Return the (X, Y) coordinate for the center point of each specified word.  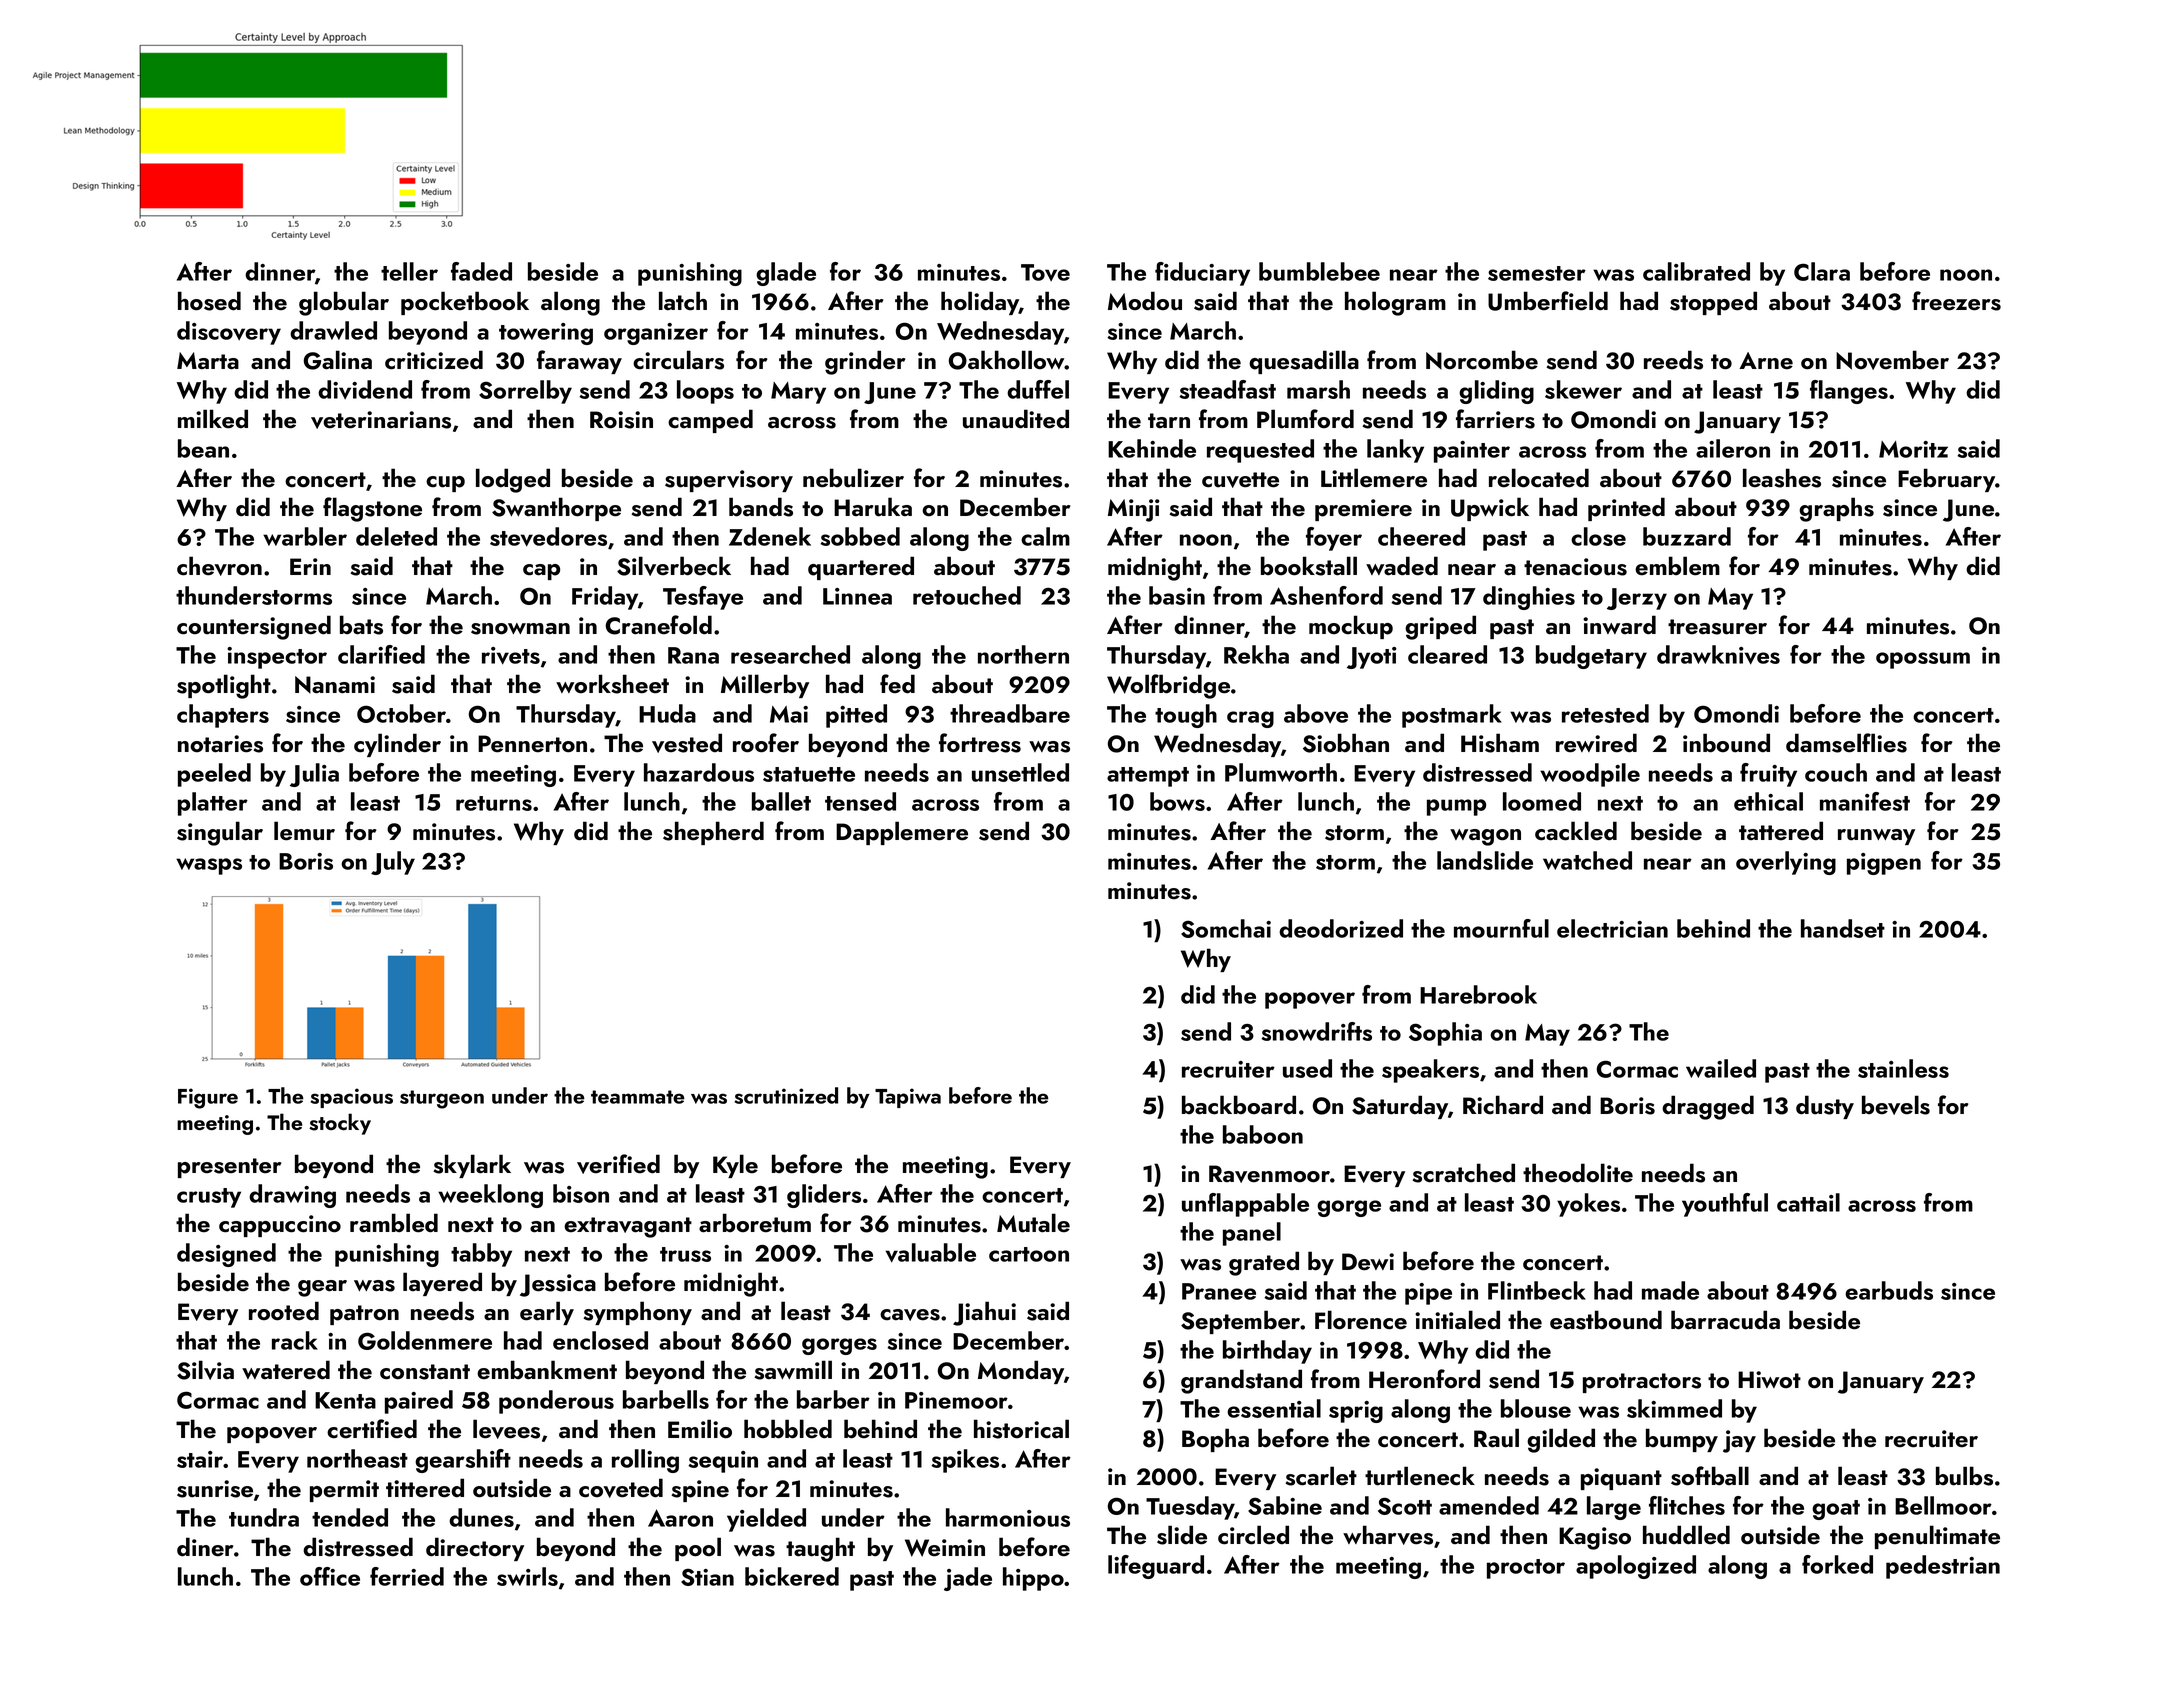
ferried (407, 1576)
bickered (792, 1576)
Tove (1045, 272)
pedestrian (1943, 1567)
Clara (1822, 271)
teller (409, 271)
